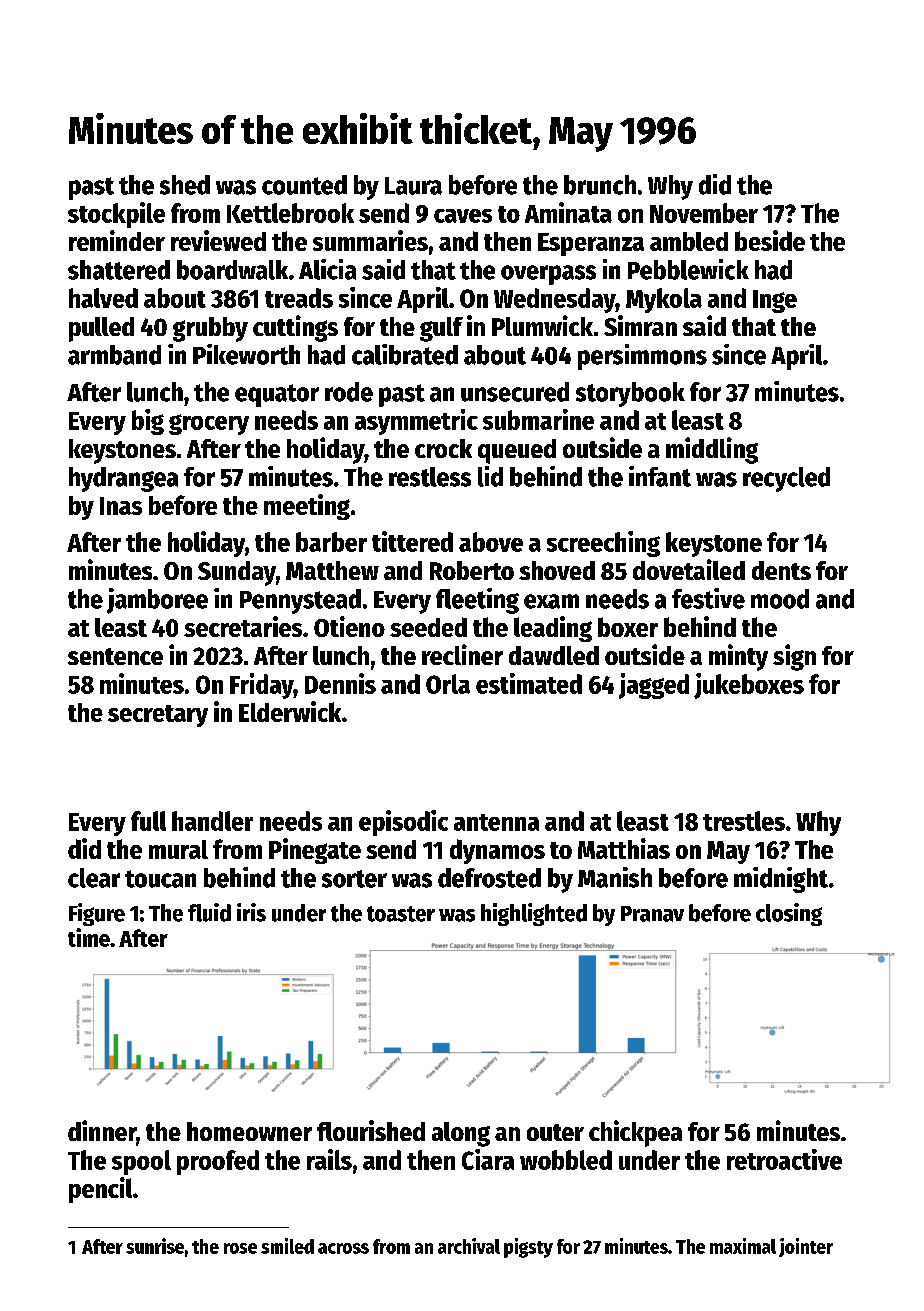  What do you see at coordinates (115, 656) in the image?
I see `sentence` at bounding box center [115, 656].
